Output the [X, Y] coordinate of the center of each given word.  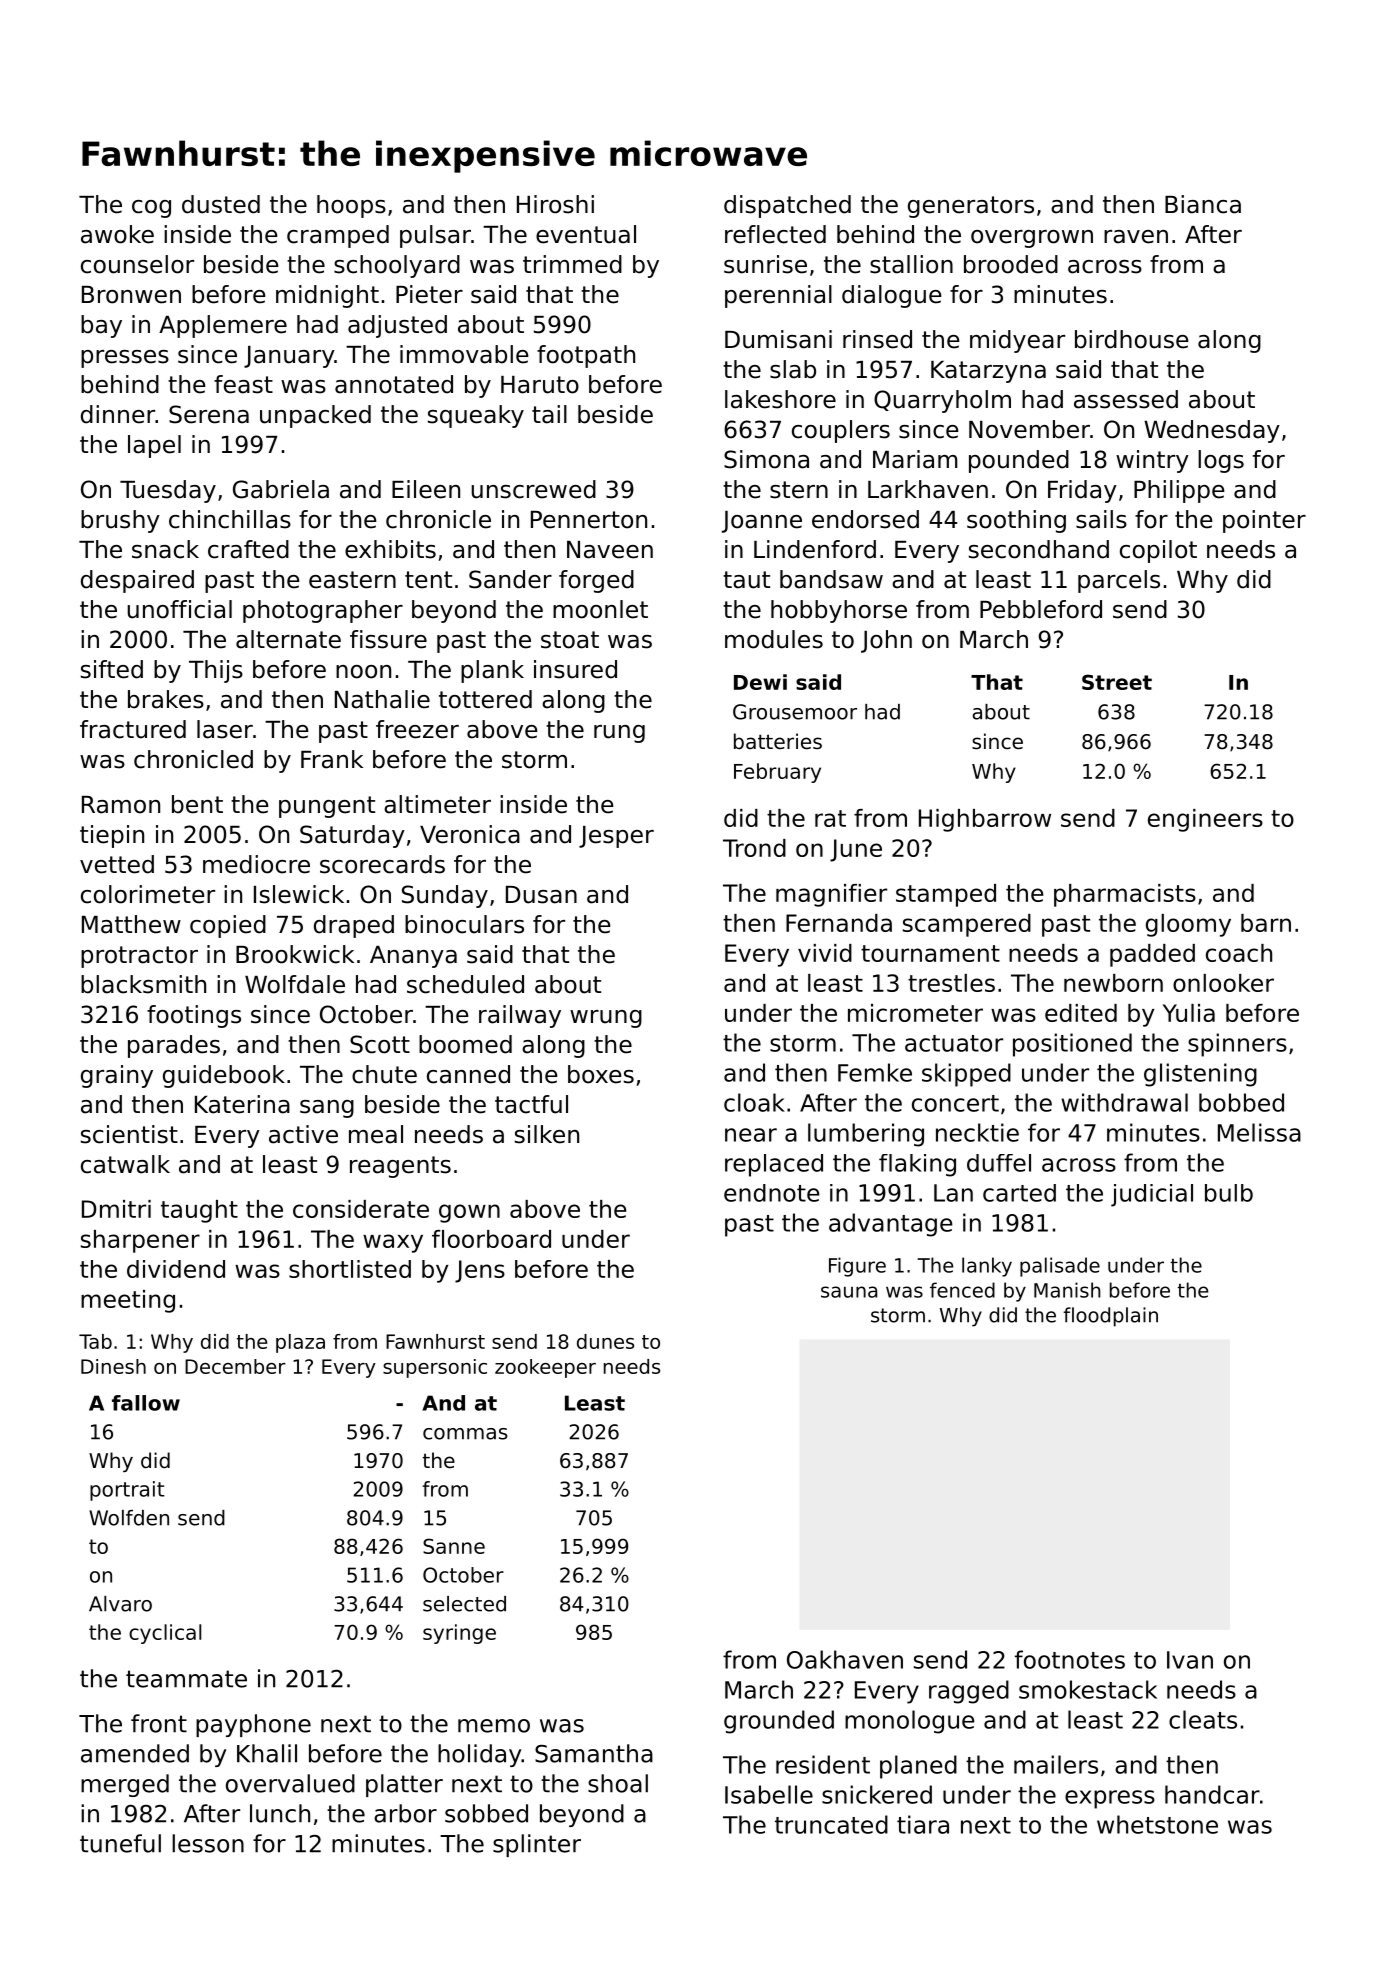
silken [547, 1134]
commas [465, 1434]
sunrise [765, 264]
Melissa [1259, 1132]
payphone [253, 1725]
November [1029, 429]
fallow [146, 1403]
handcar [1212, 1794]
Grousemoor [795, 712]
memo [494, 1726]
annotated [394, 384]
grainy [117, 1076]
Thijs [216, 671]
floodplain [1110, 1317]
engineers [1205, 820]
